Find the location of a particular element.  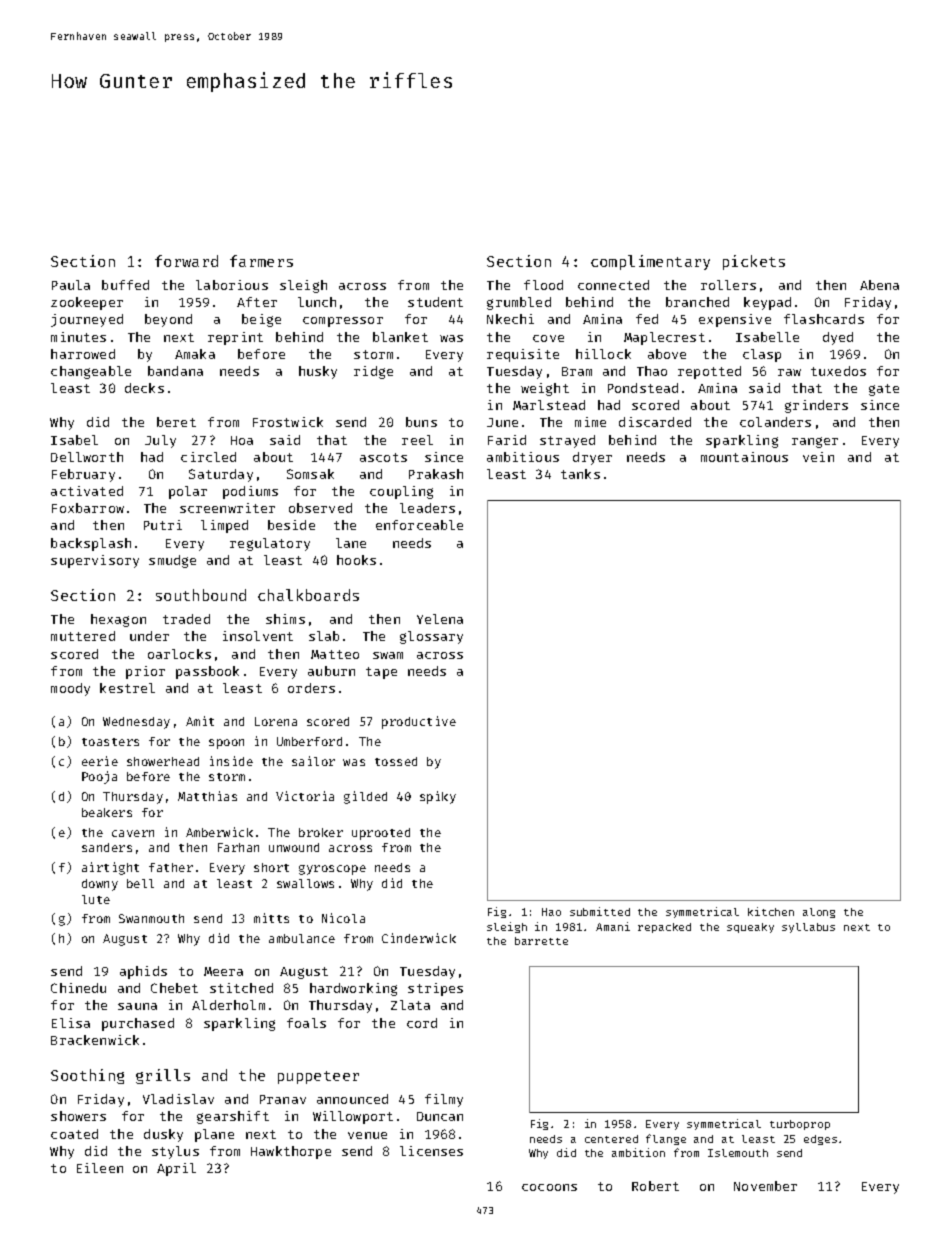

farmers is located at coordinates (261, 261).
